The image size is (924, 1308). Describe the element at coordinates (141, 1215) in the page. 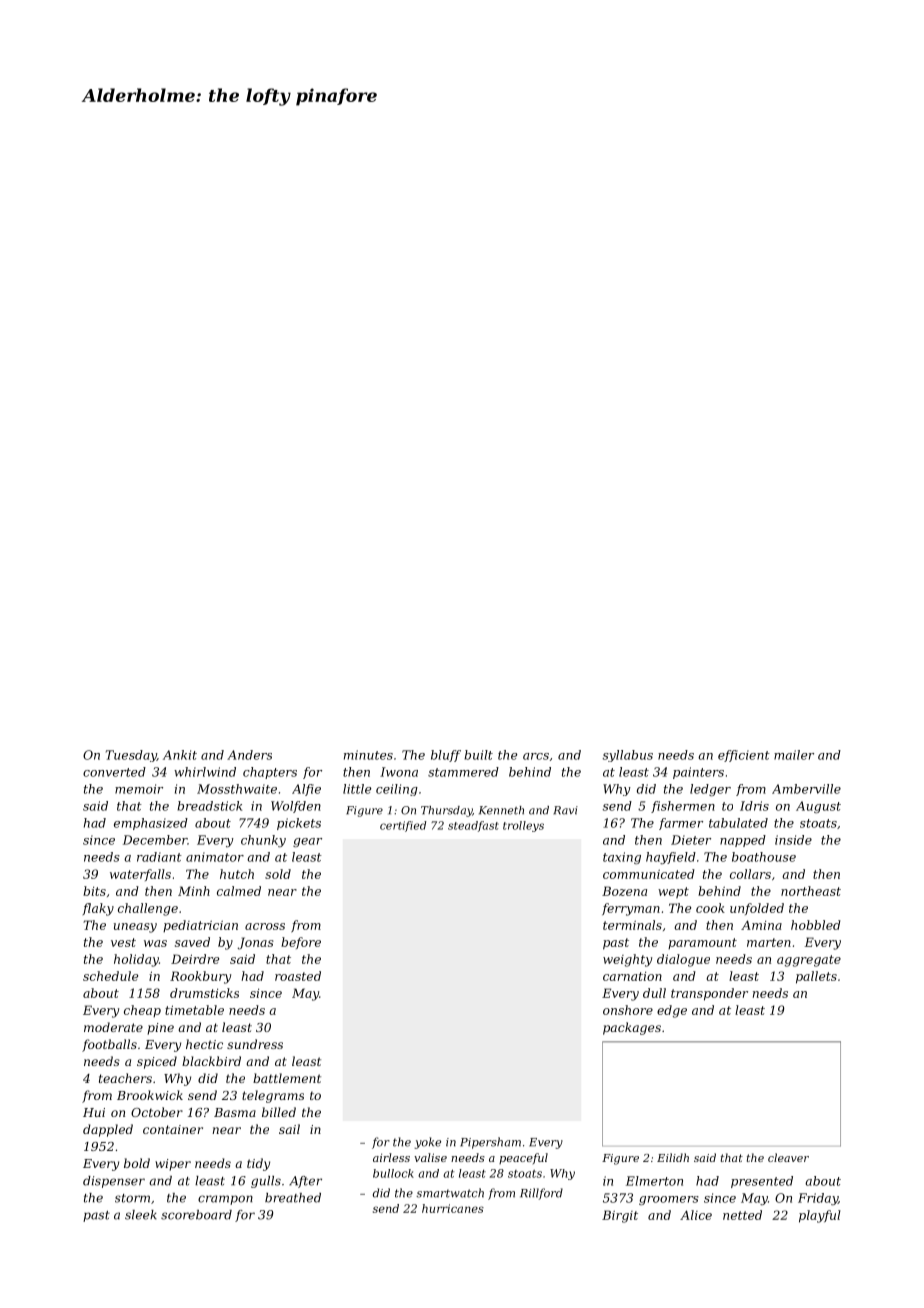

I see `sleek` at that location.
